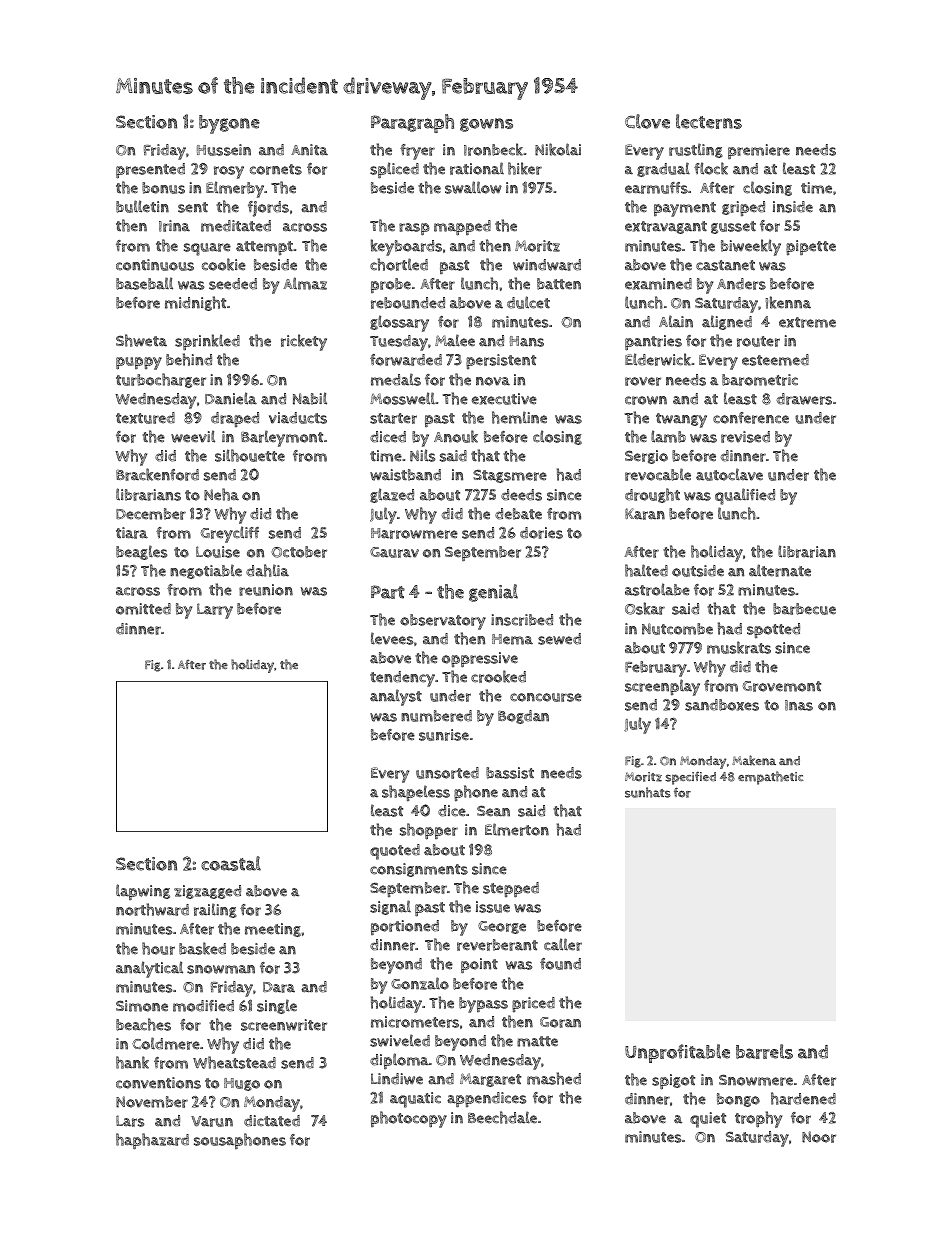  Describe the element at coordinates (799, 705) in the screenshot. I see `Inas` at that location.
